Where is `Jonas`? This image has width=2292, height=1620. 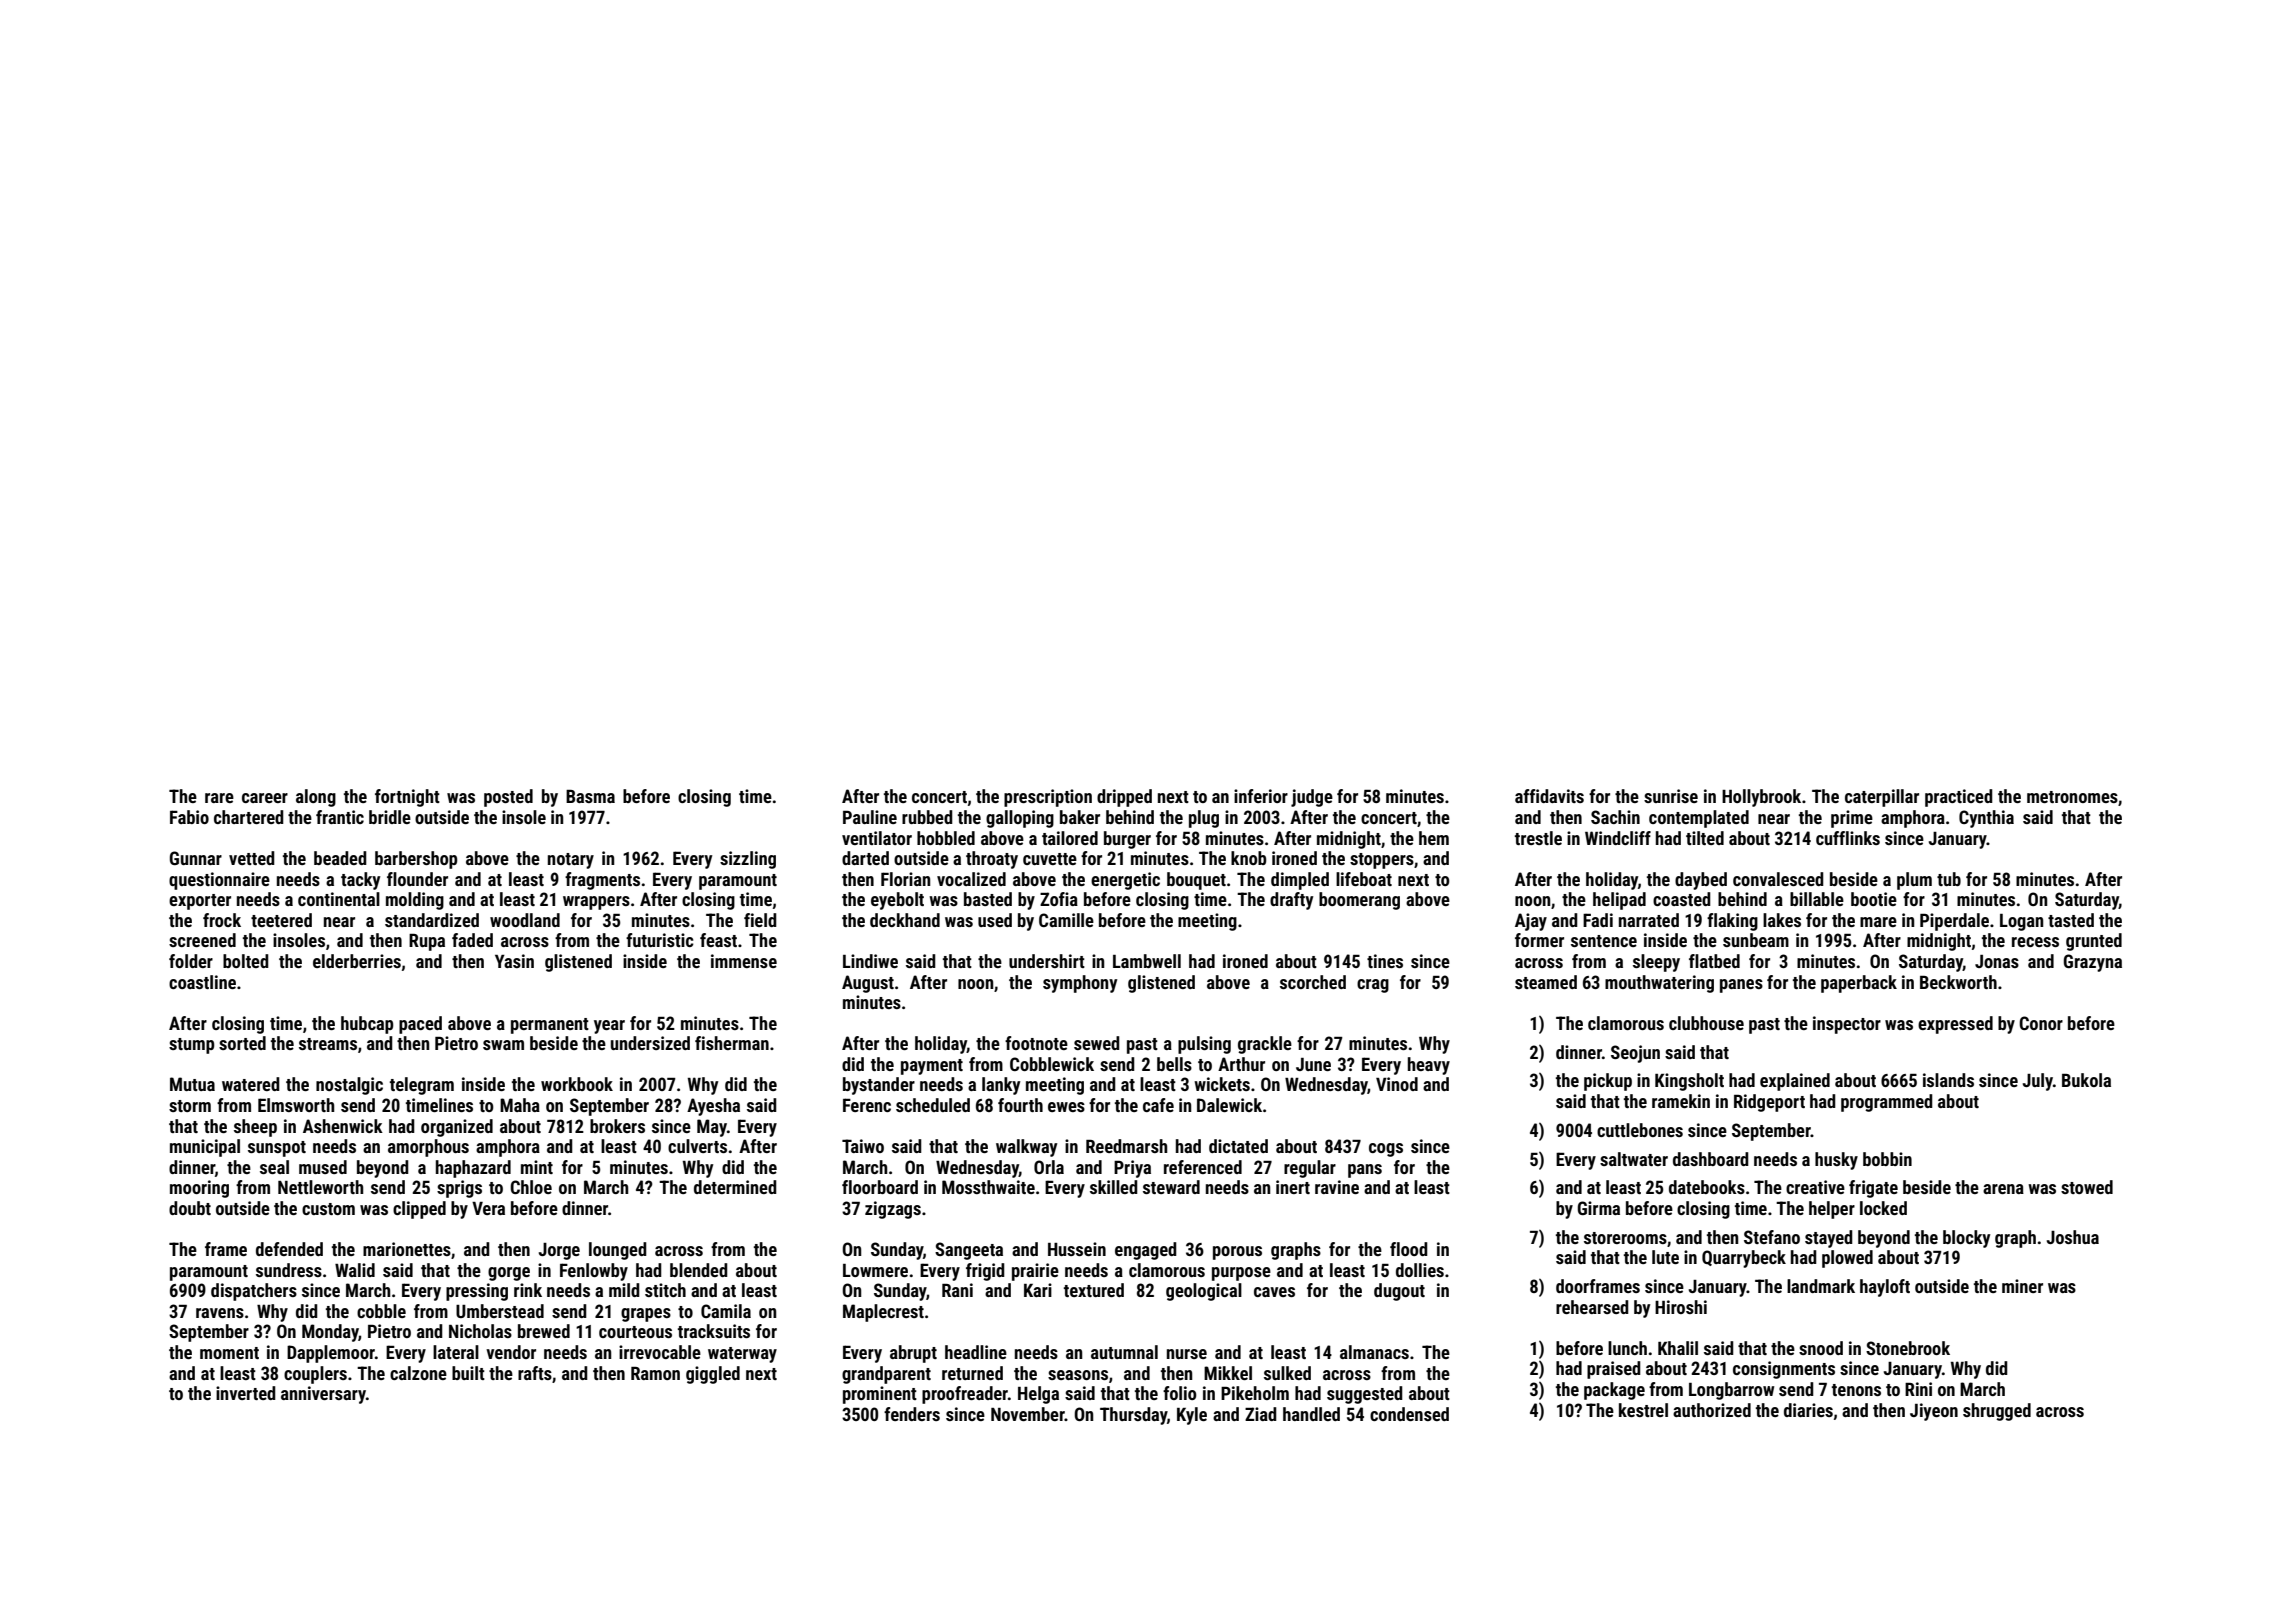 Jonas is located at coordinates (1997, 961).
